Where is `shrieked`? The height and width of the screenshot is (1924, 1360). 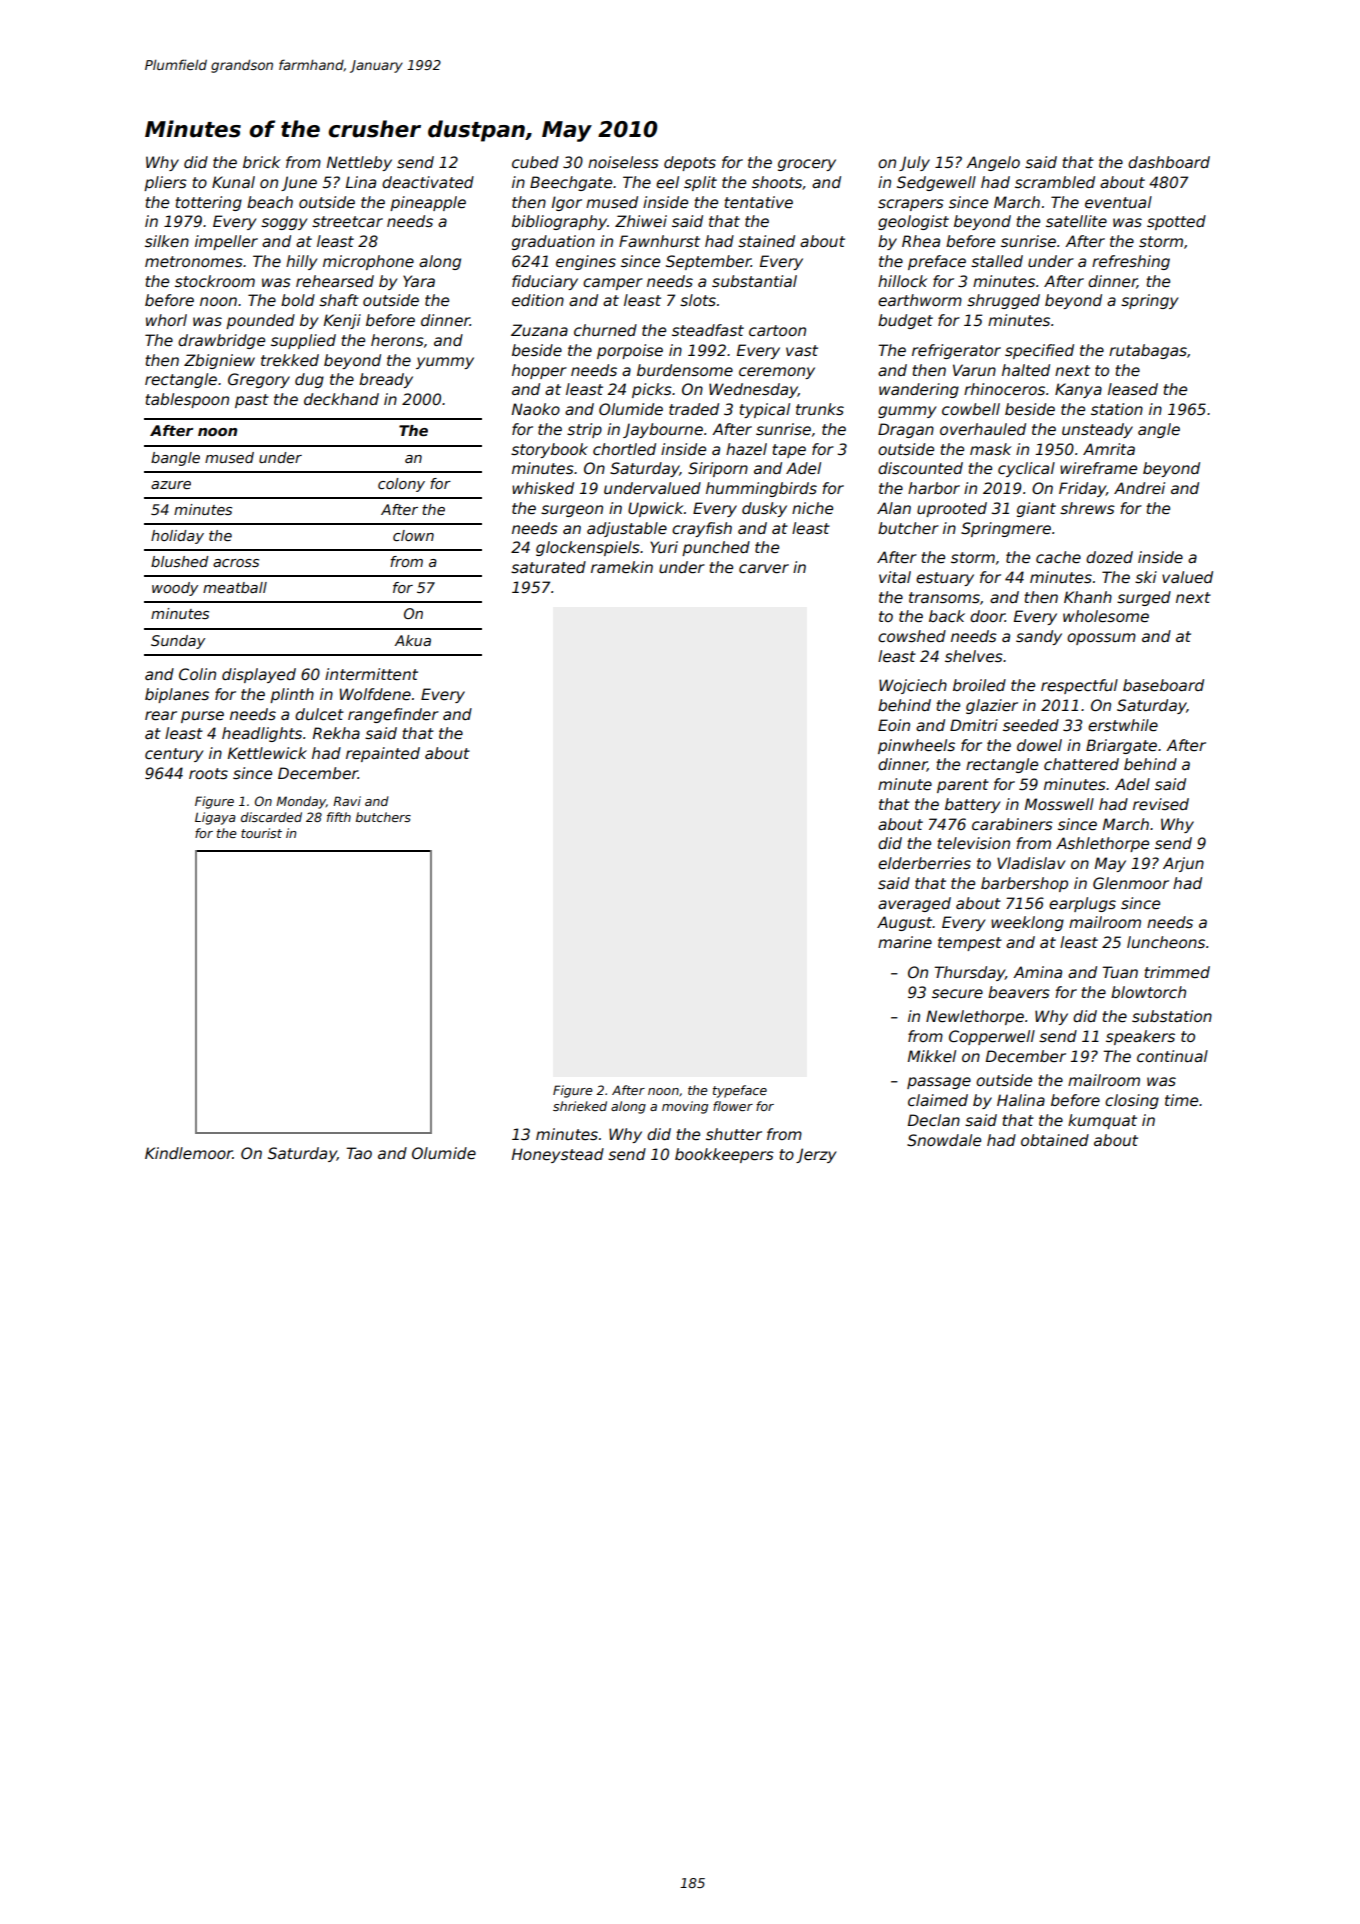
shrieked is located at coordinates (580, 1106).
